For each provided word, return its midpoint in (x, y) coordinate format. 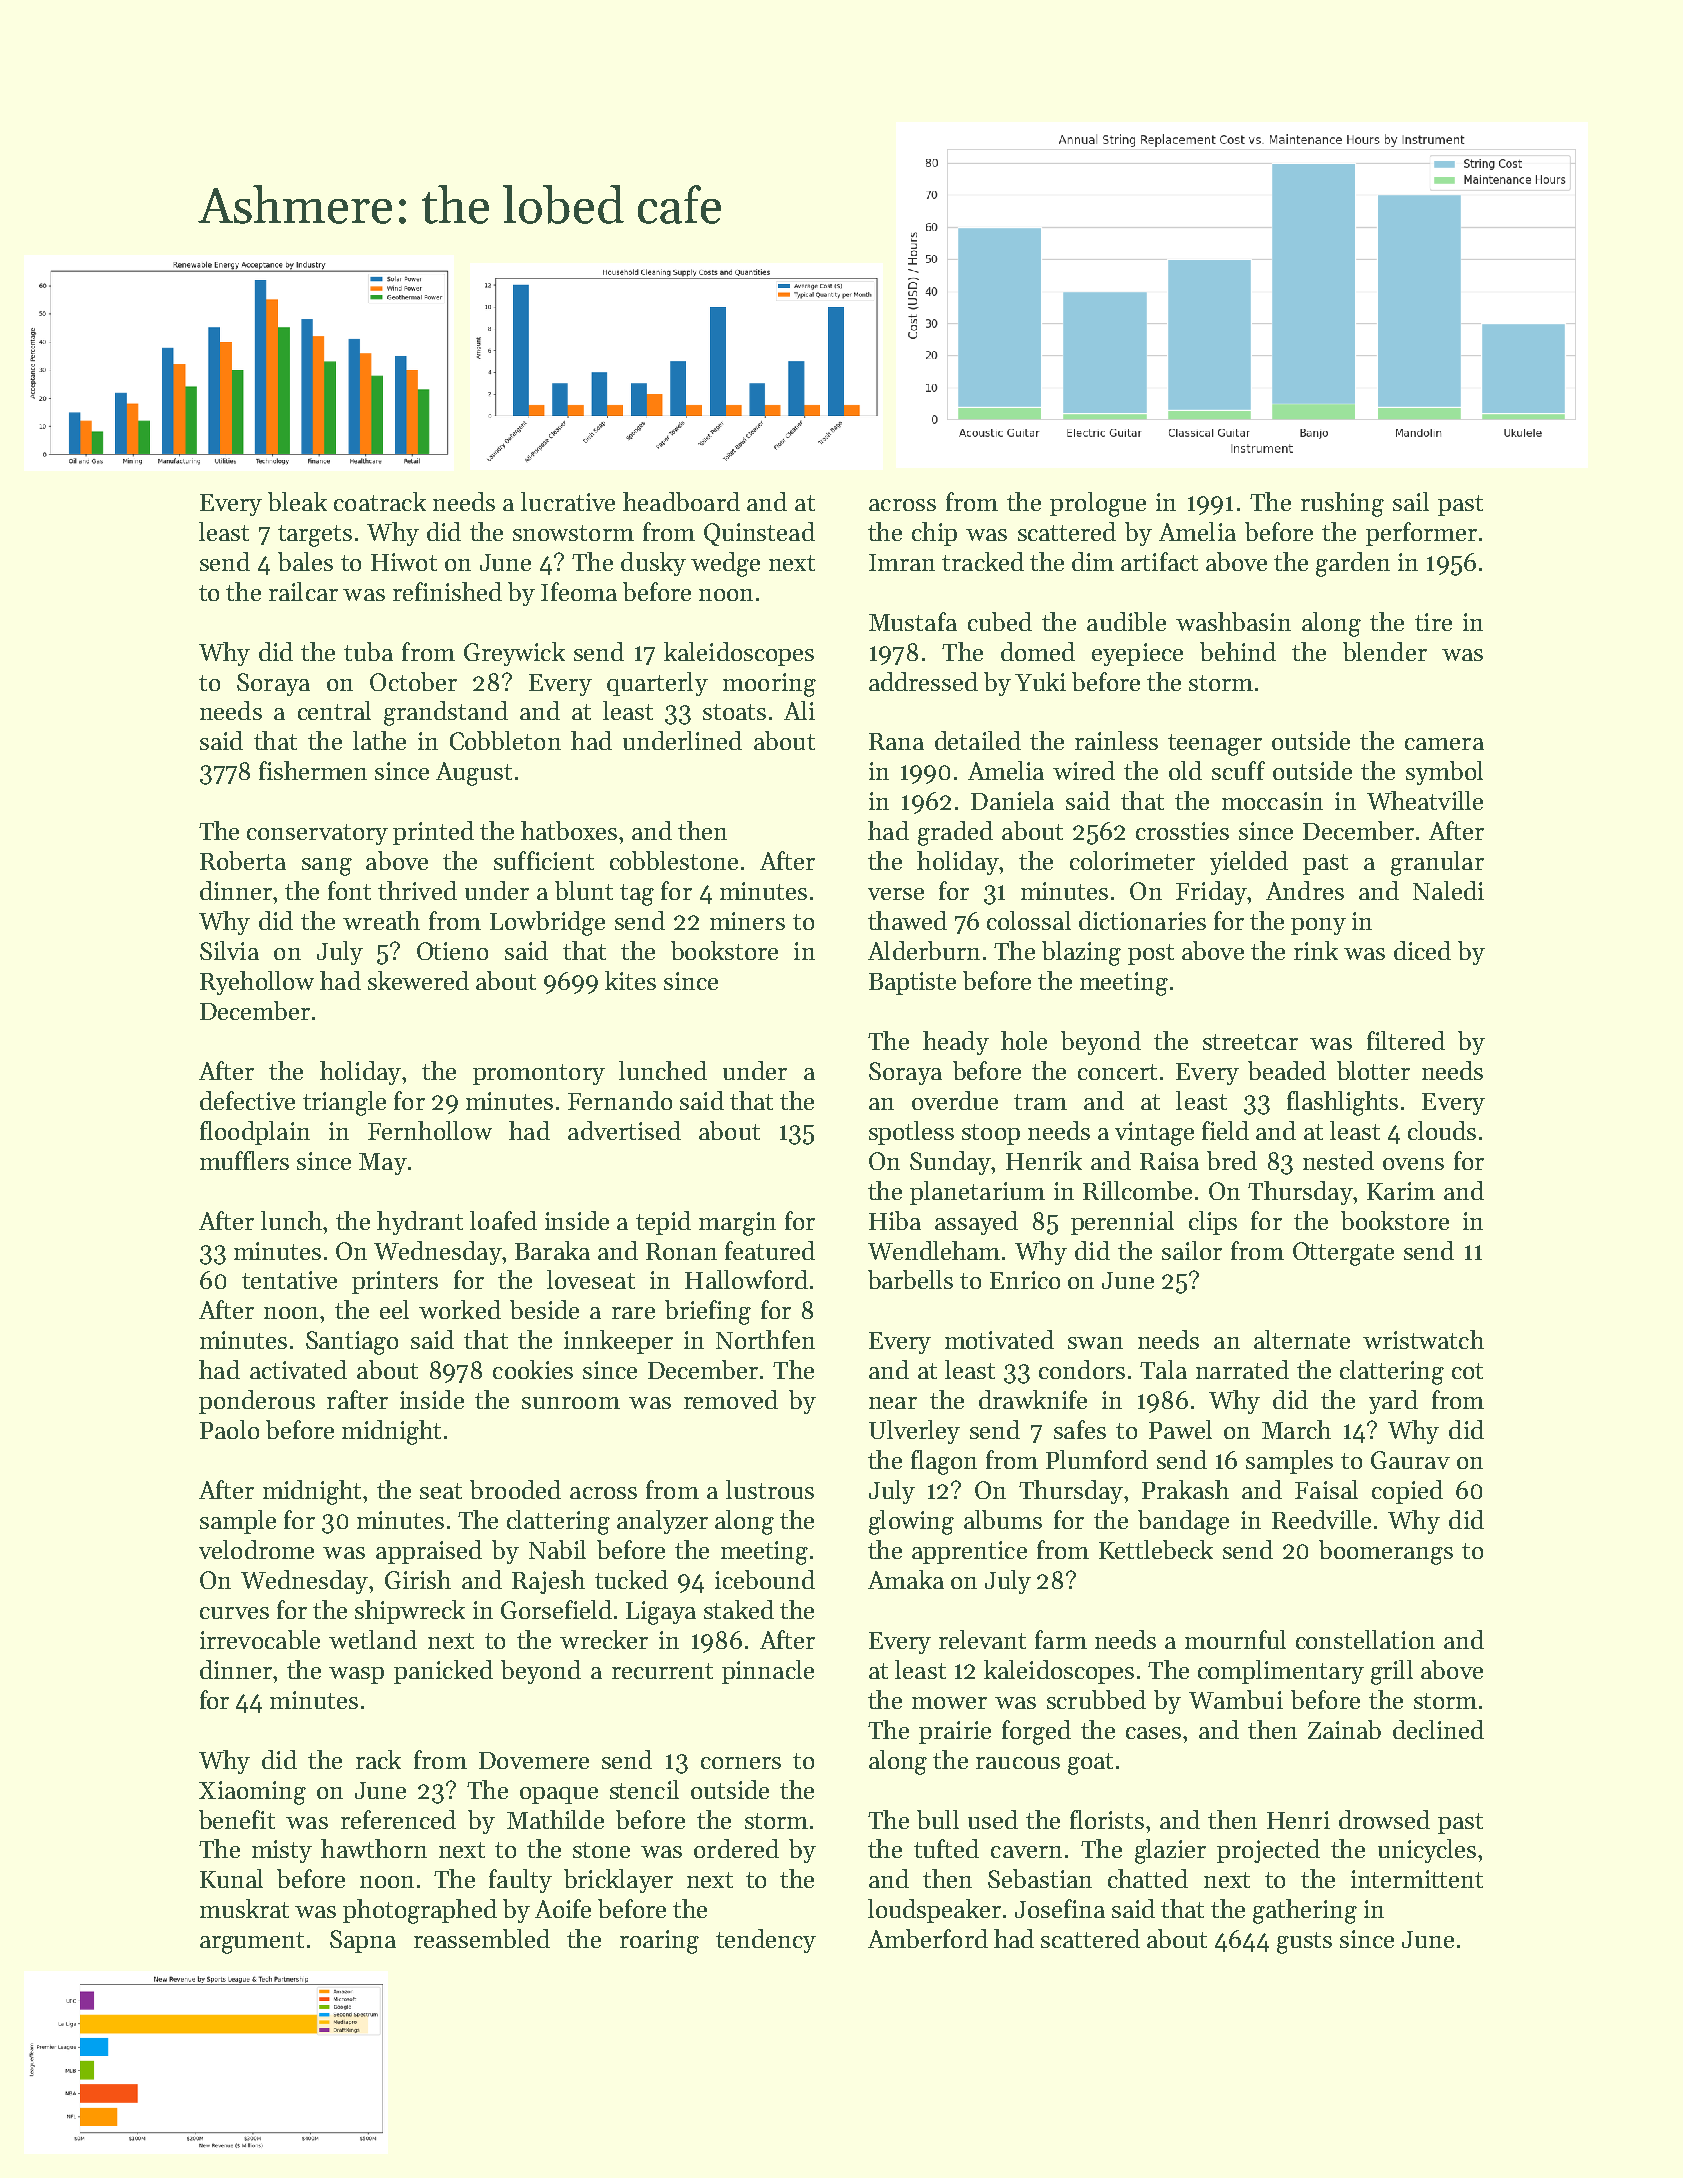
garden (1353, 564)
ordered (736, 1848)
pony (1318, 926)
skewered (418, 980)
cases (1153, 1733)
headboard (681, 501)
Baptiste (912, 983)
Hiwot (404, 562)
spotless (911, 1133)
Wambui (1236, 1699)
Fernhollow (430, 1130)
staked (739, 1609)
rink (1316, 950)
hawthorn (374, 1848)
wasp (356, 1675)
